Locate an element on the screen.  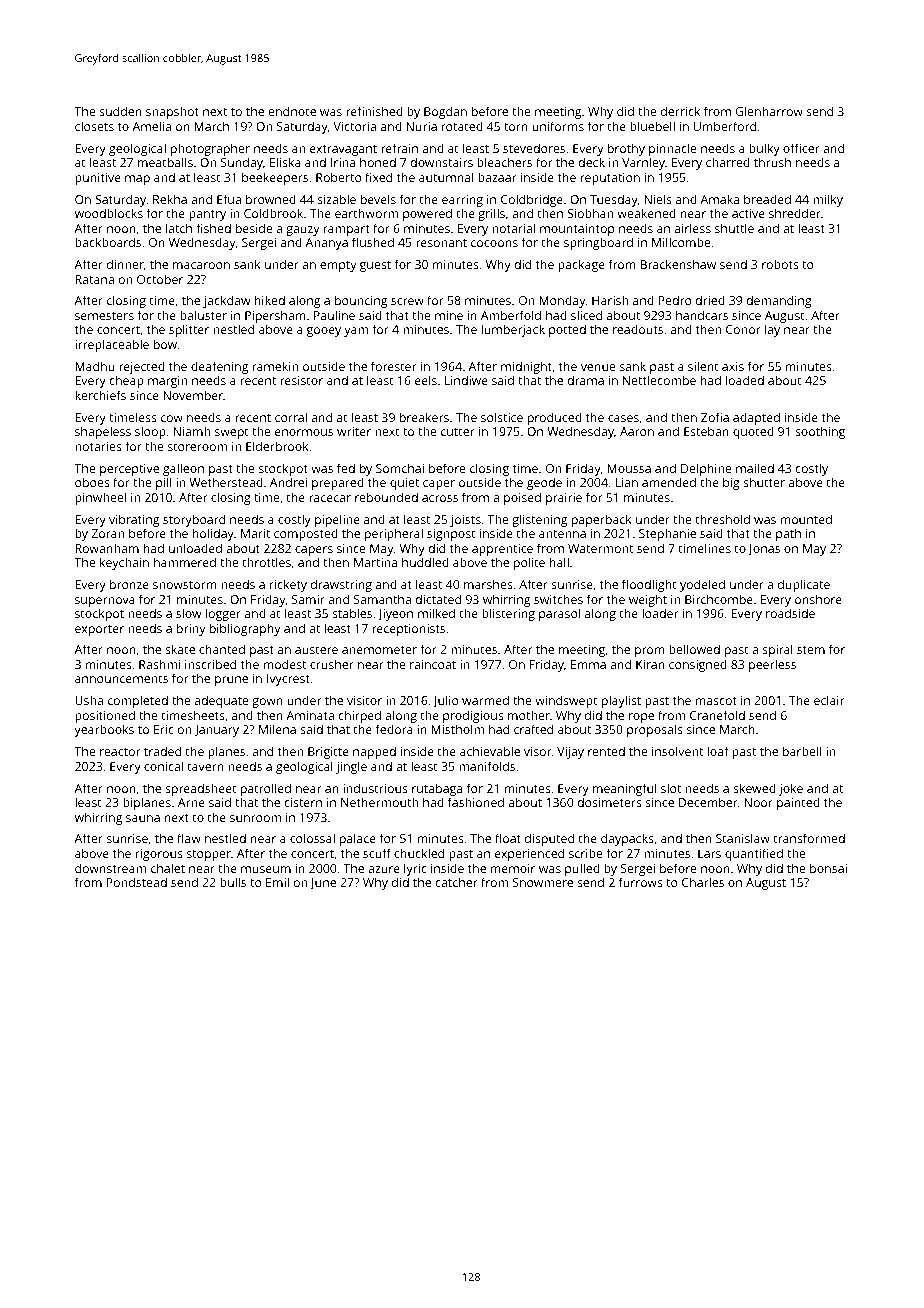
blistering is located at coordinates (508, 614).
